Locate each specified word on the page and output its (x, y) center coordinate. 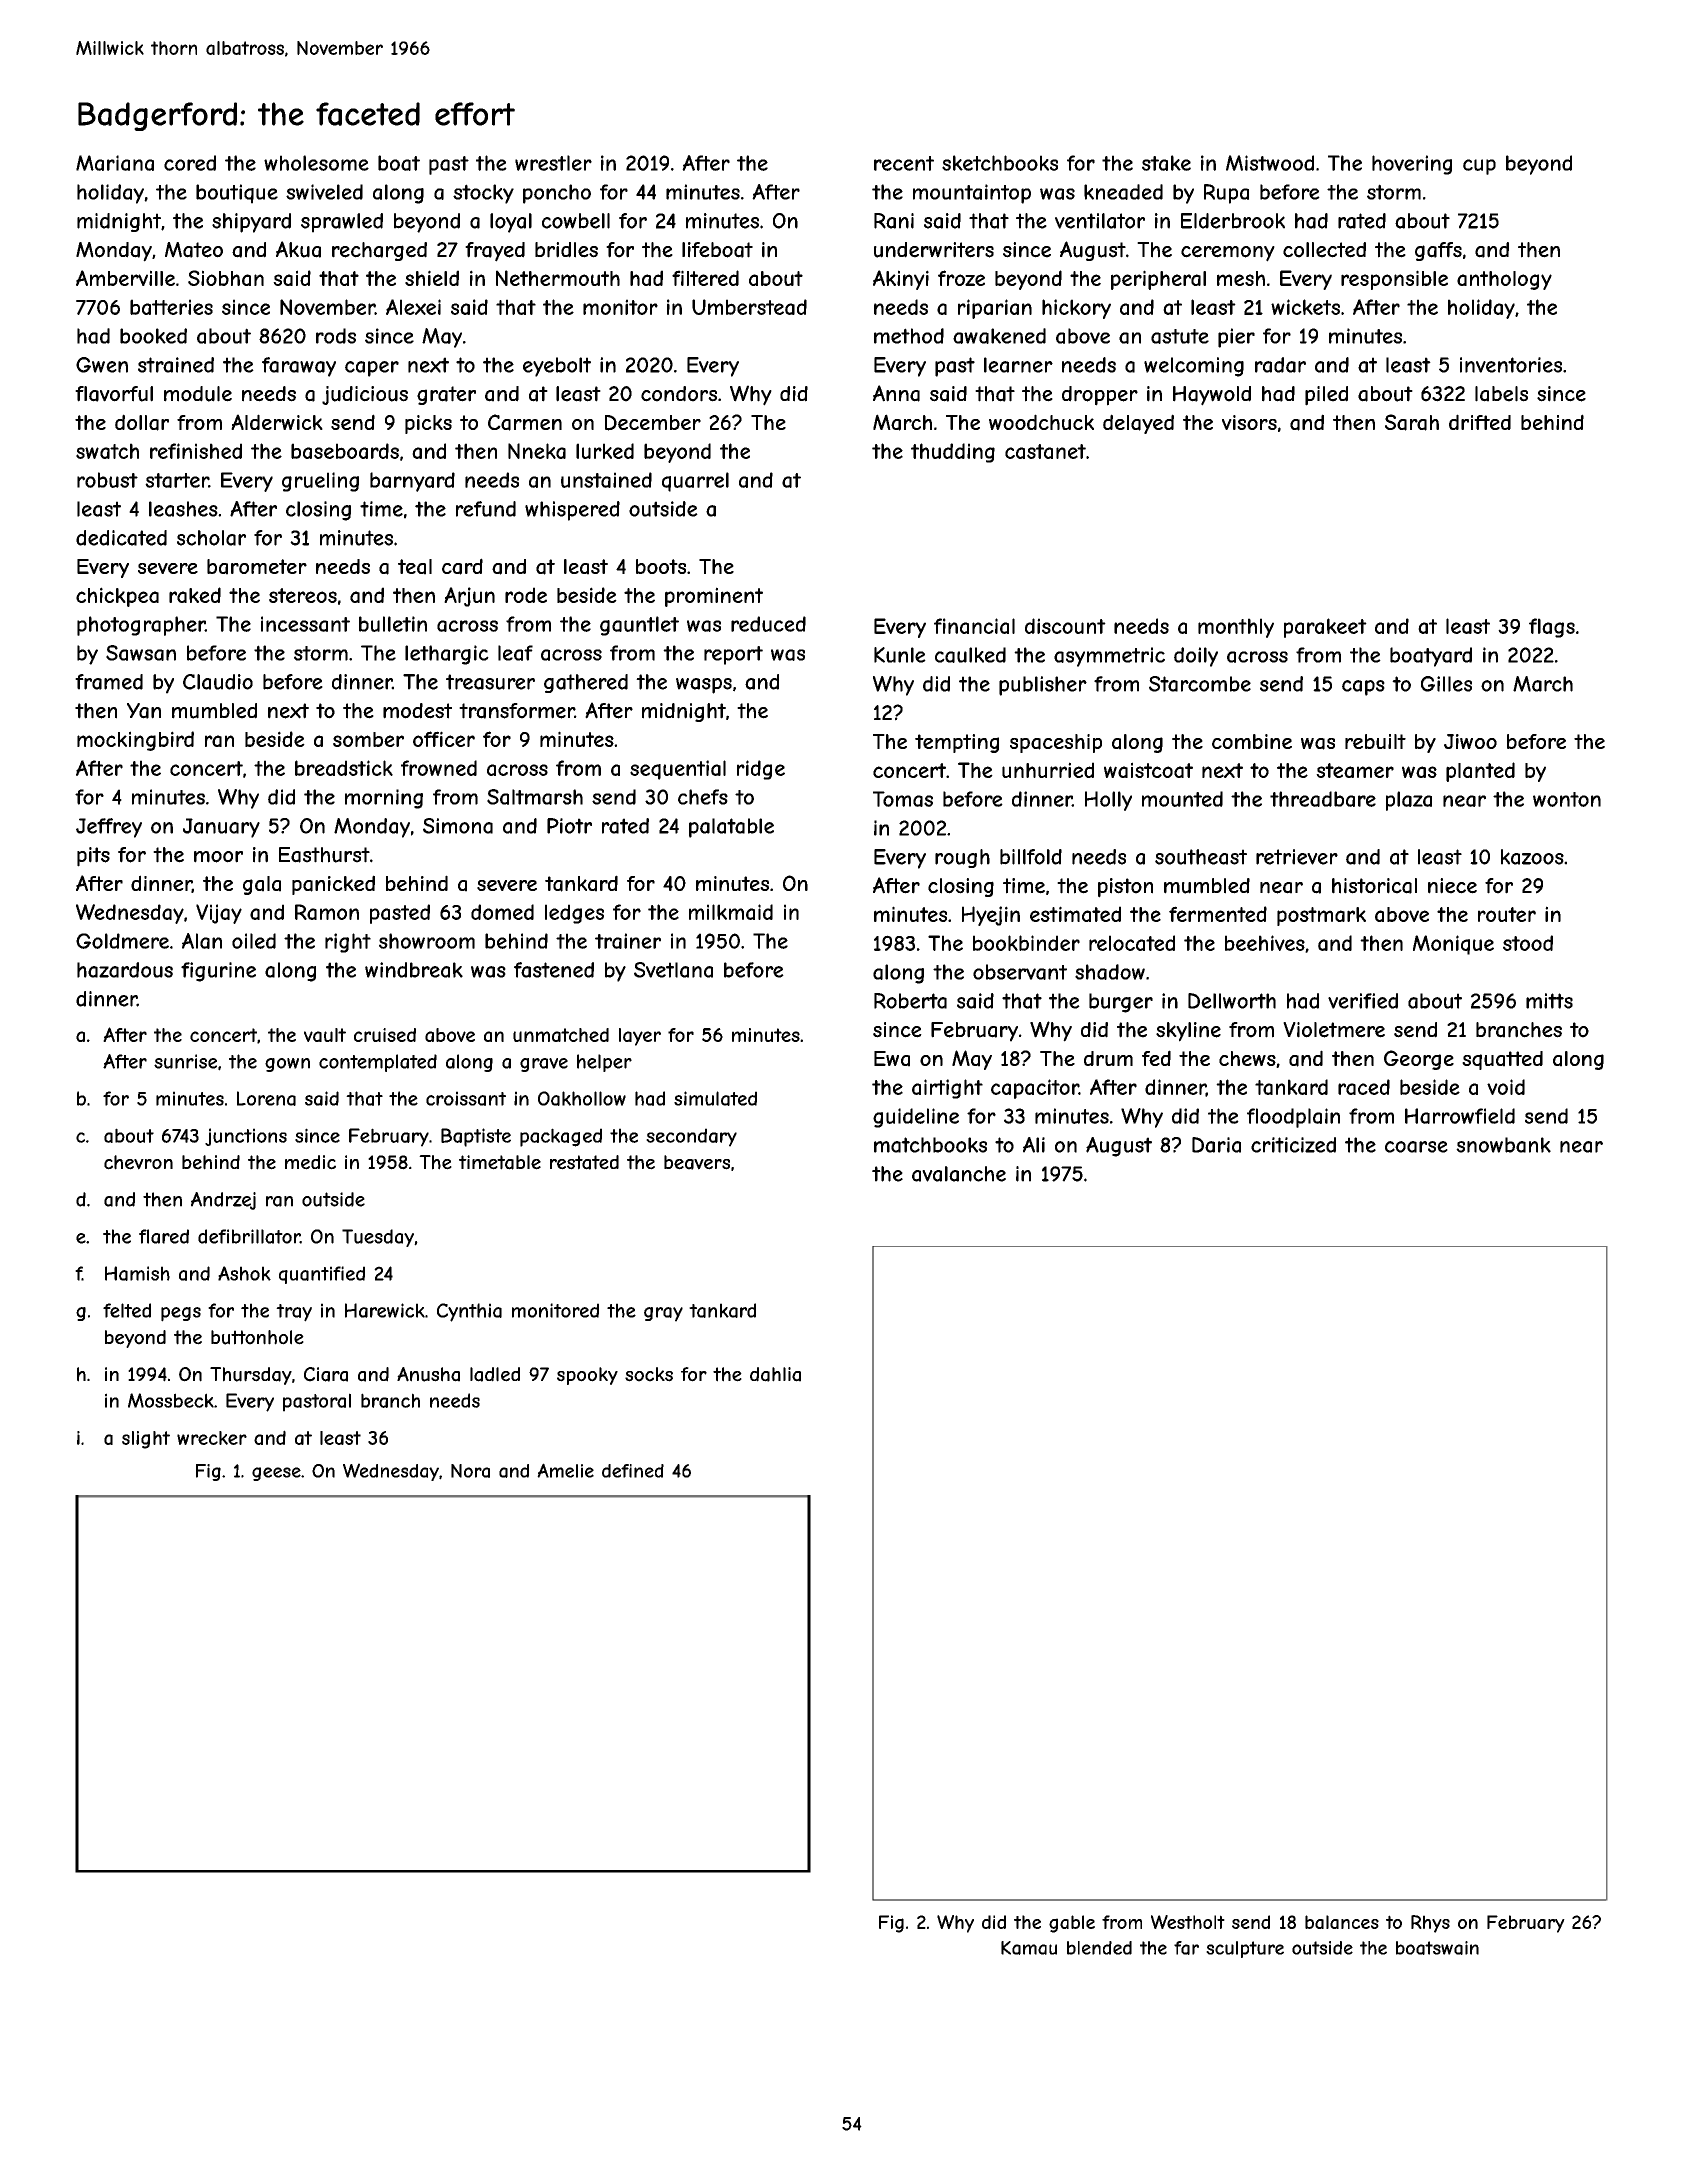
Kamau (1029, 1948)
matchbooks (930, 1145)
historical (1374, 886)
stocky (483, 194)
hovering (1412, 165)
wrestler (553, 163)
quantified (322, 1275)
